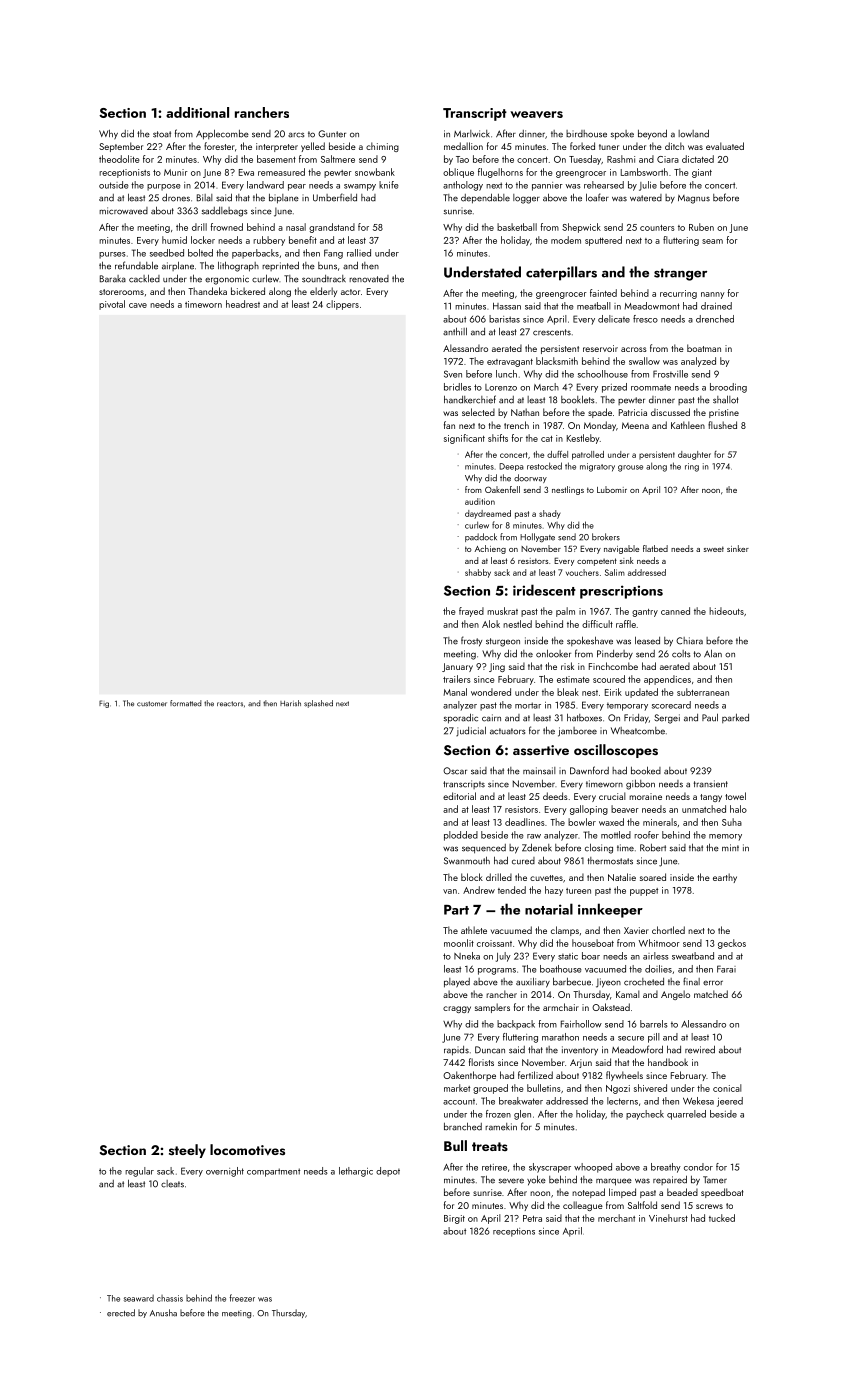 Image resolution: width=849 pixels, height=1400 pixels. Describe the element at coordinates (722, 1218) in the screenshot. I see `tucked` at that location.
